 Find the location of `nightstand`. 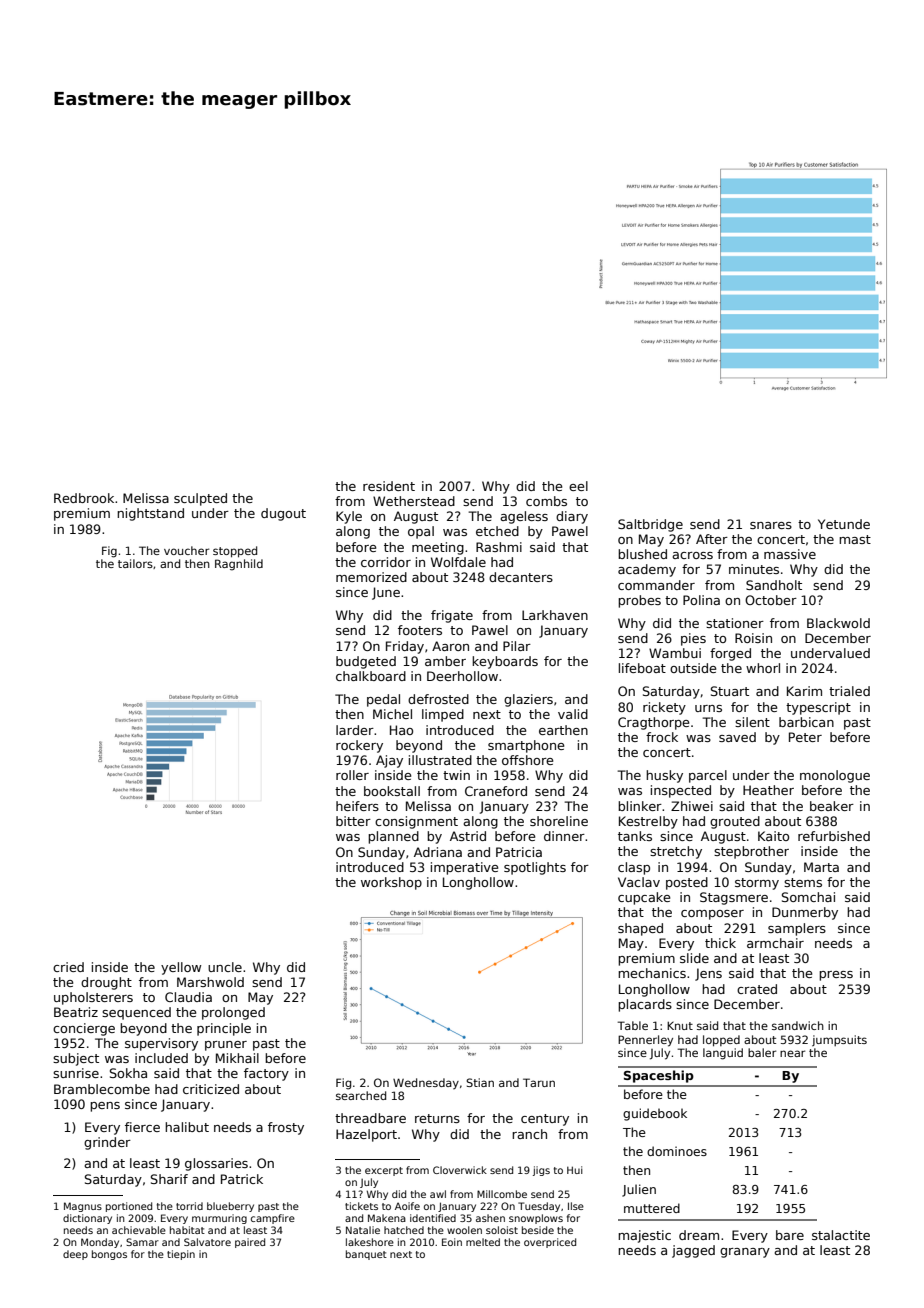

nightstand is located at coordinates (150, 514).
